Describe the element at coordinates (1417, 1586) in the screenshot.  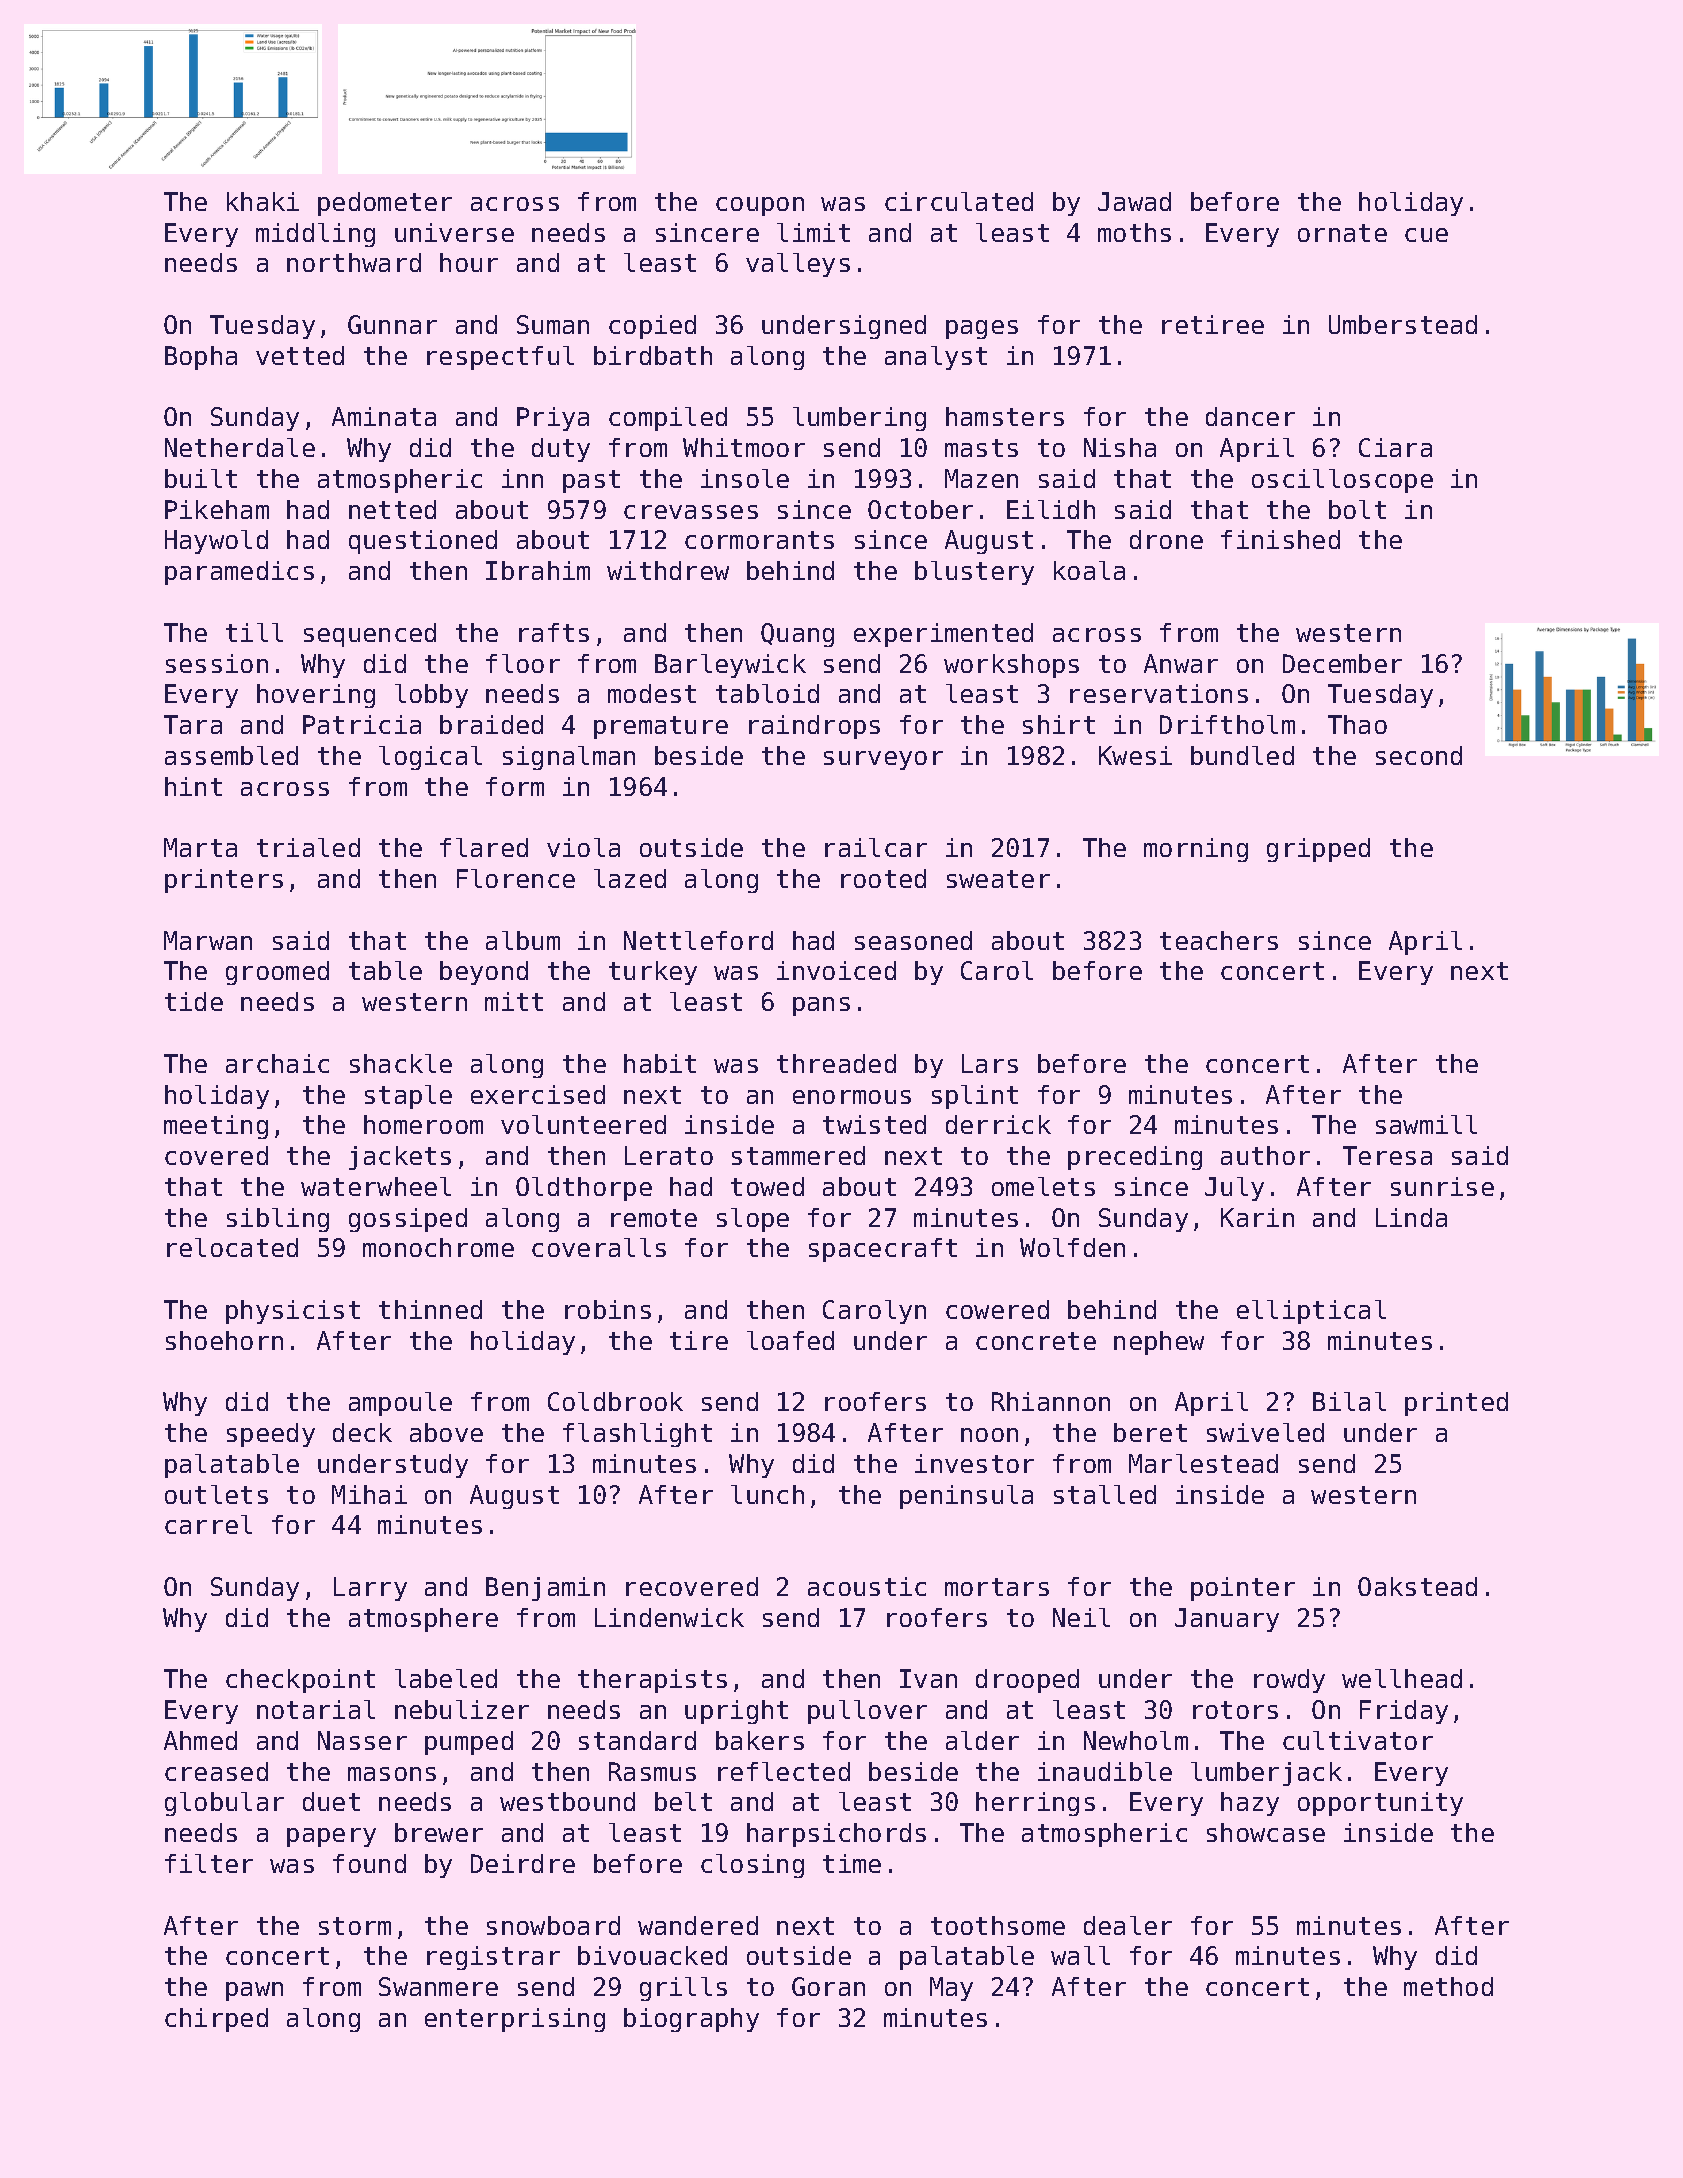
I see `Oakstead` at that location.
